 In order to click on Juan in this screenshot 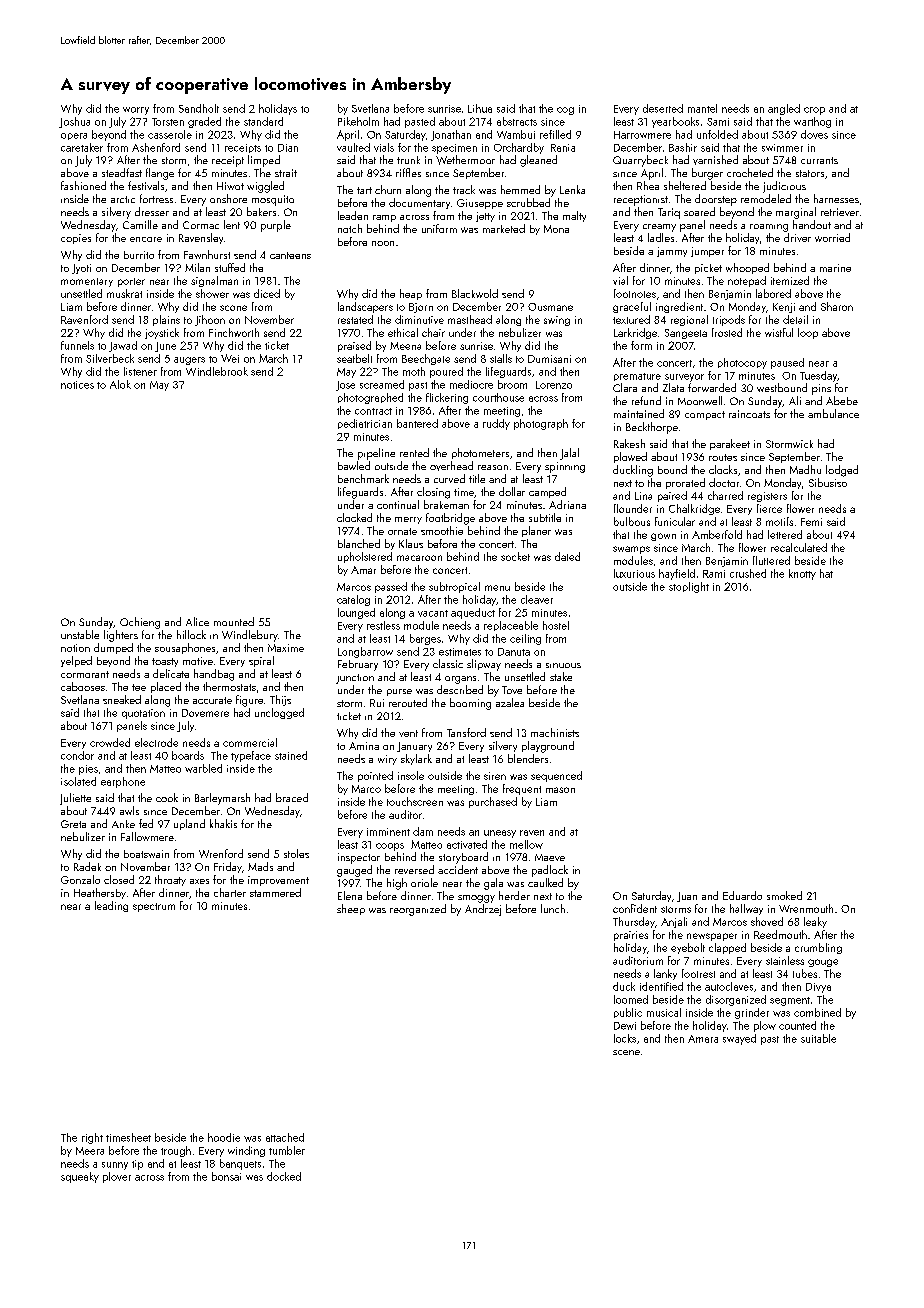, I will do `click(687, 897)`.
